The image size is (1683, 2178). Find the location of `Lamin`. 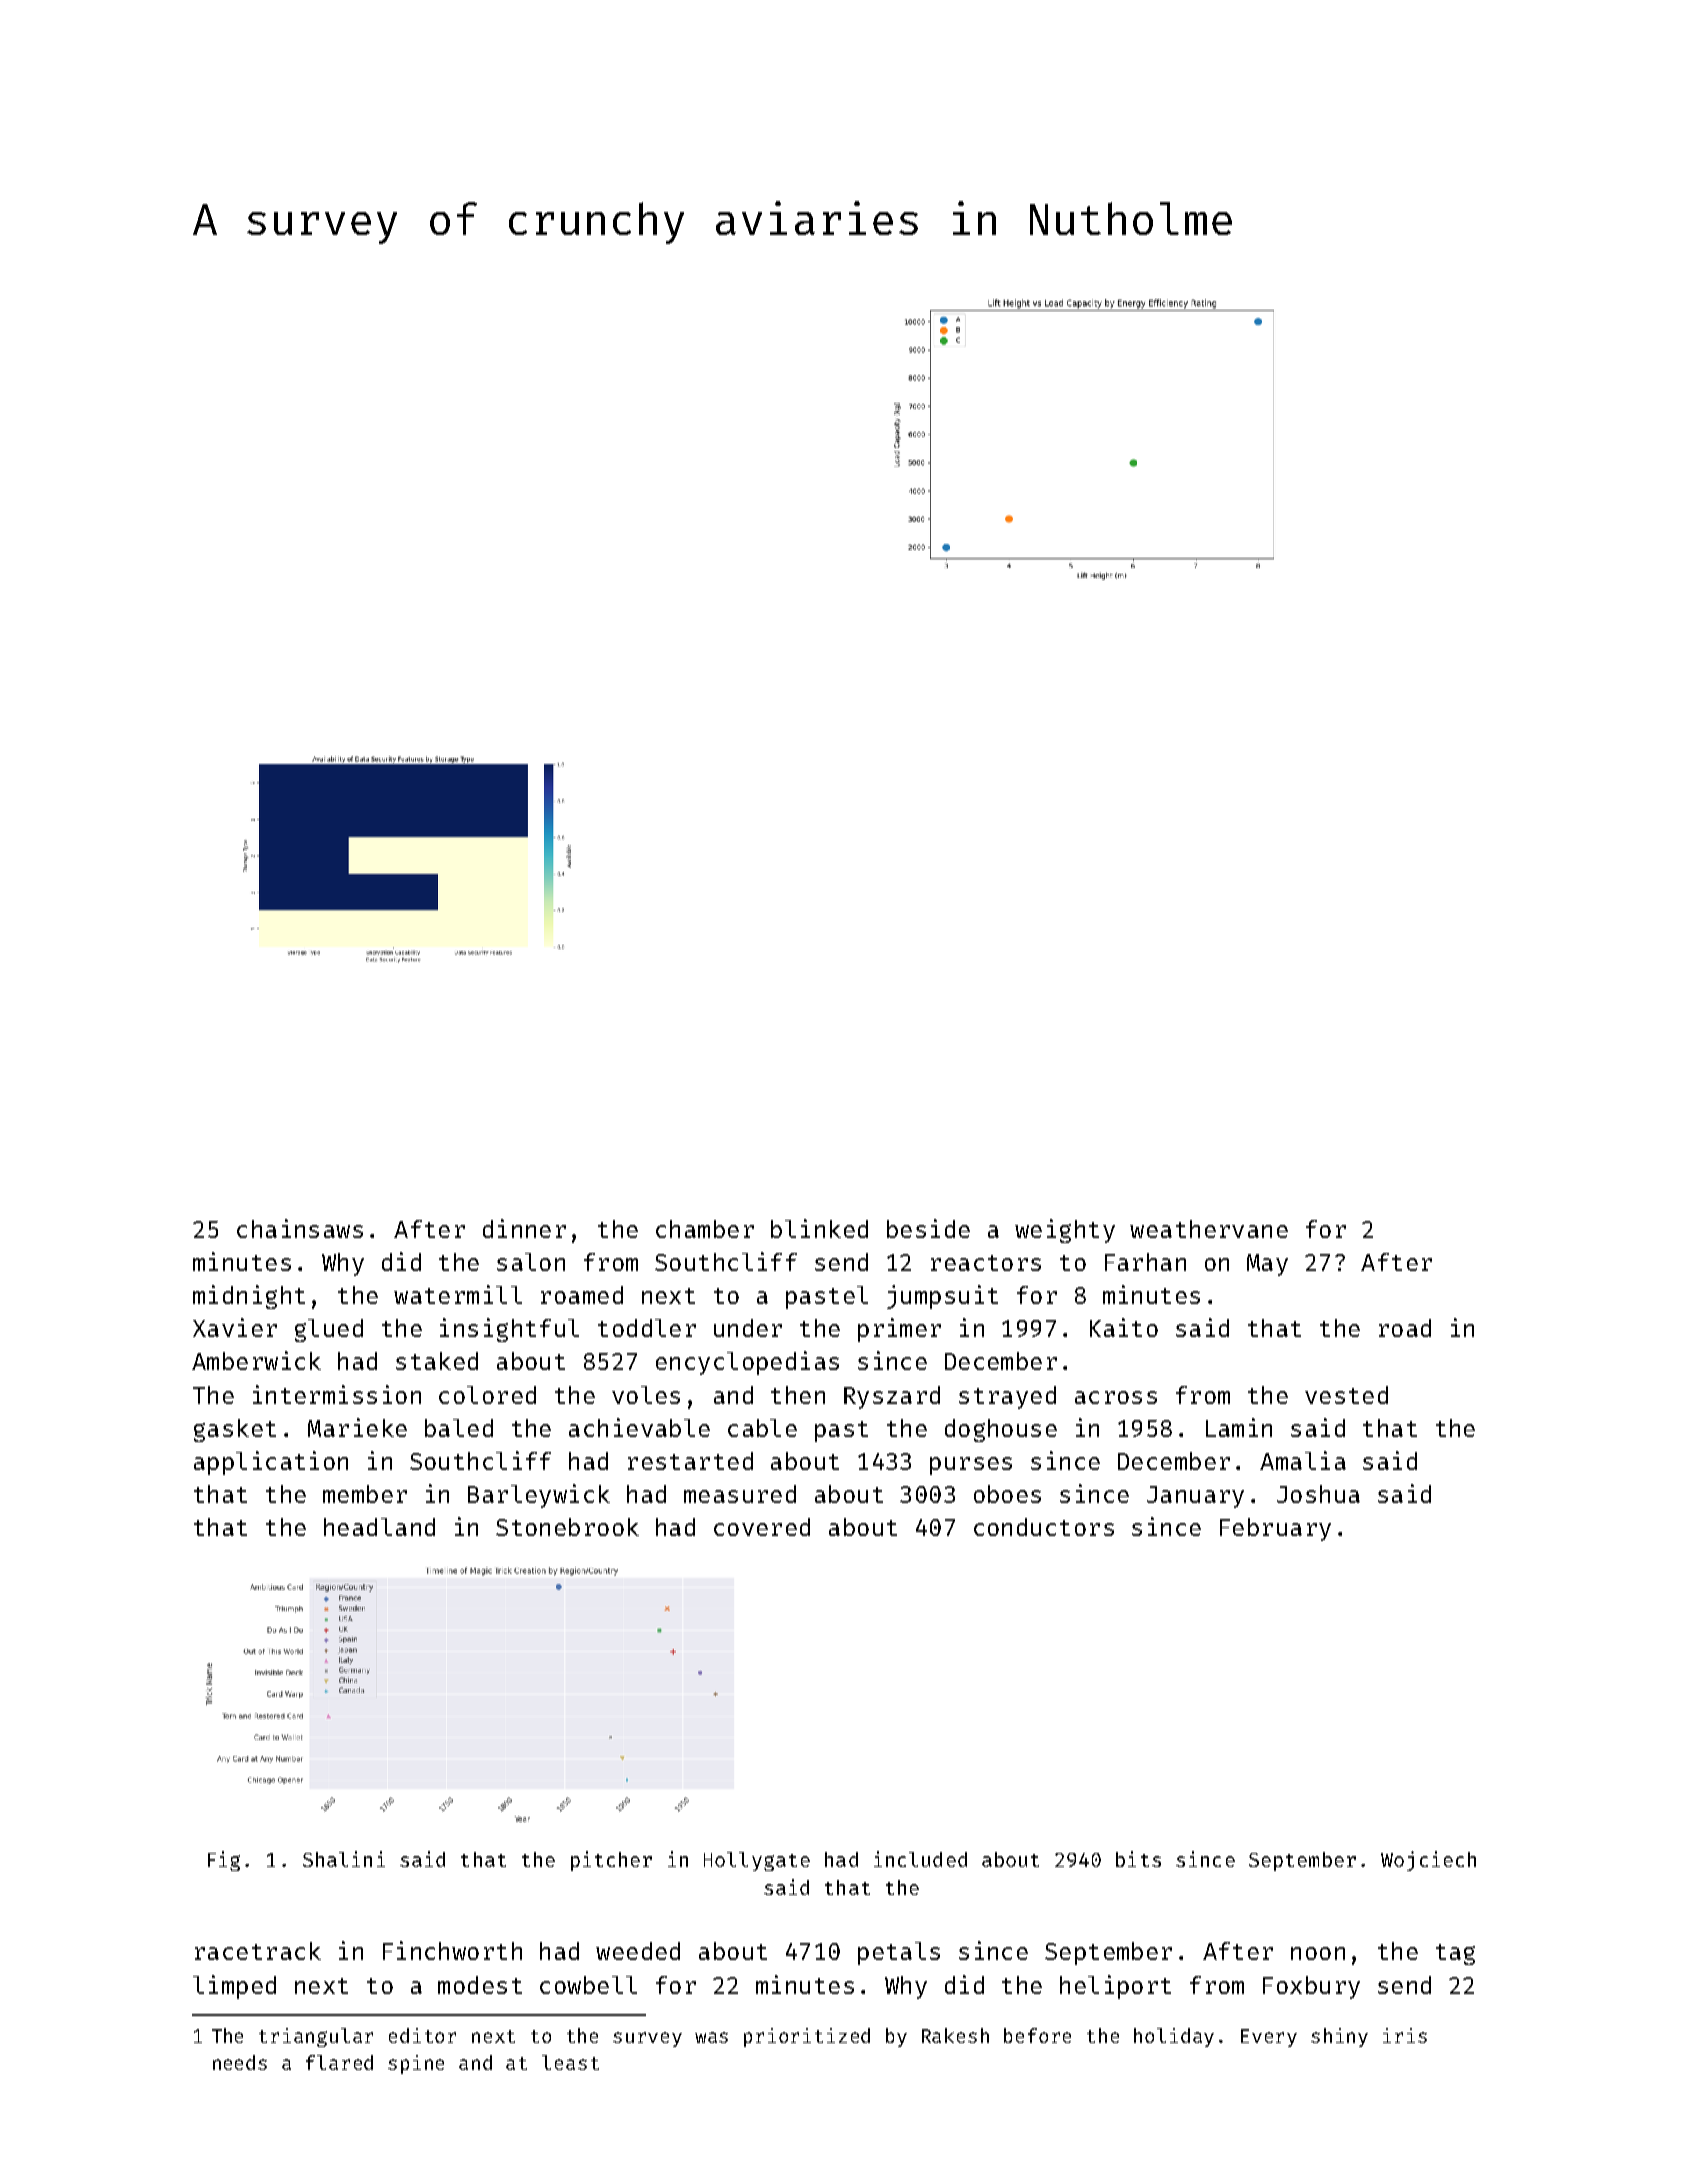

Lamin is located at coordinates (1239, 1427).
